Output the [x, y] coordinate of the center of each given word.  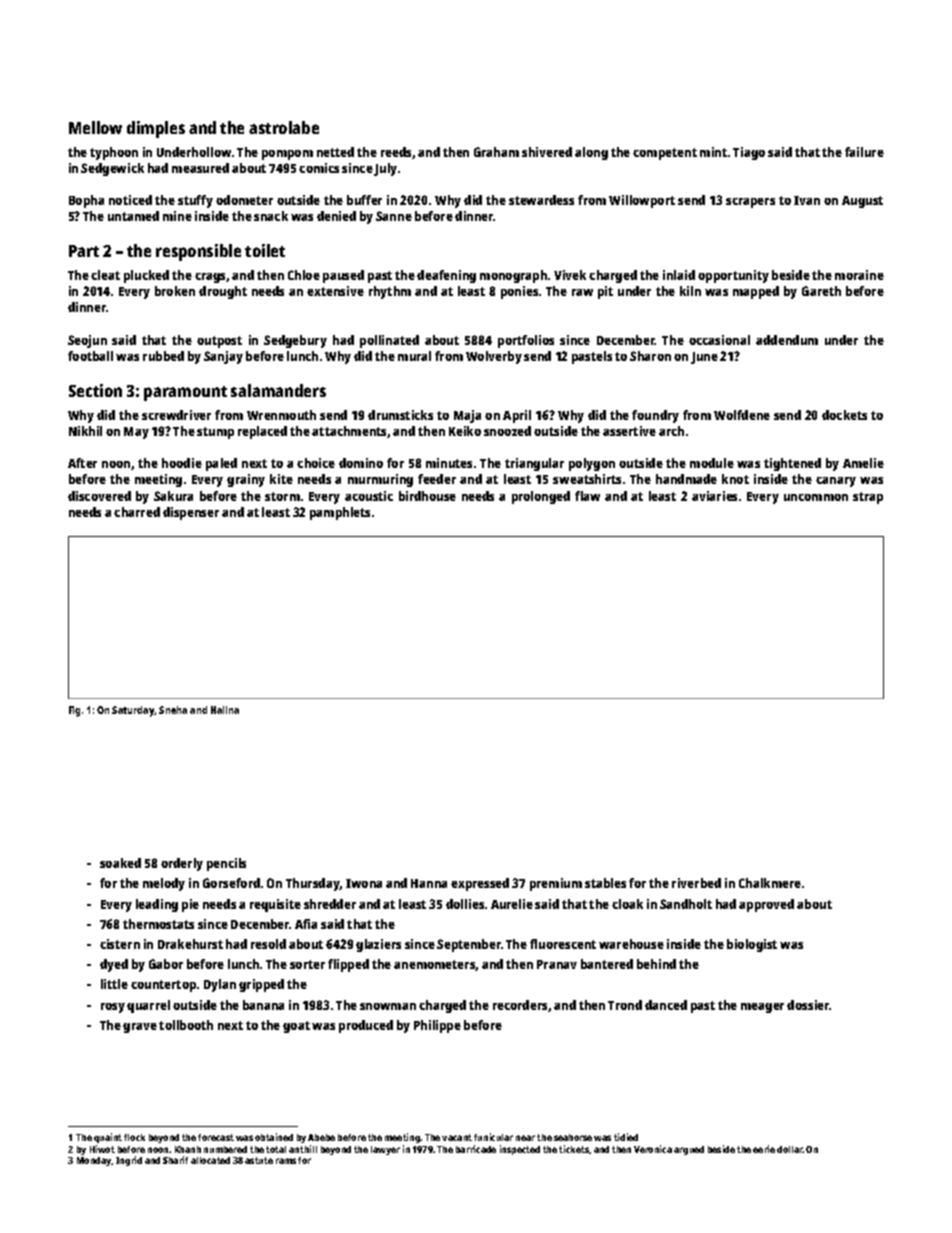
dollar [790, 1149]
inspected [520, 1150]
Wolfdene [742, 415]
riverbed [696, 883]
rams [286, 1161]
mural [414, 356]
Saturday [133, 711]
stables [605, 883]
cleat [105, 275]
